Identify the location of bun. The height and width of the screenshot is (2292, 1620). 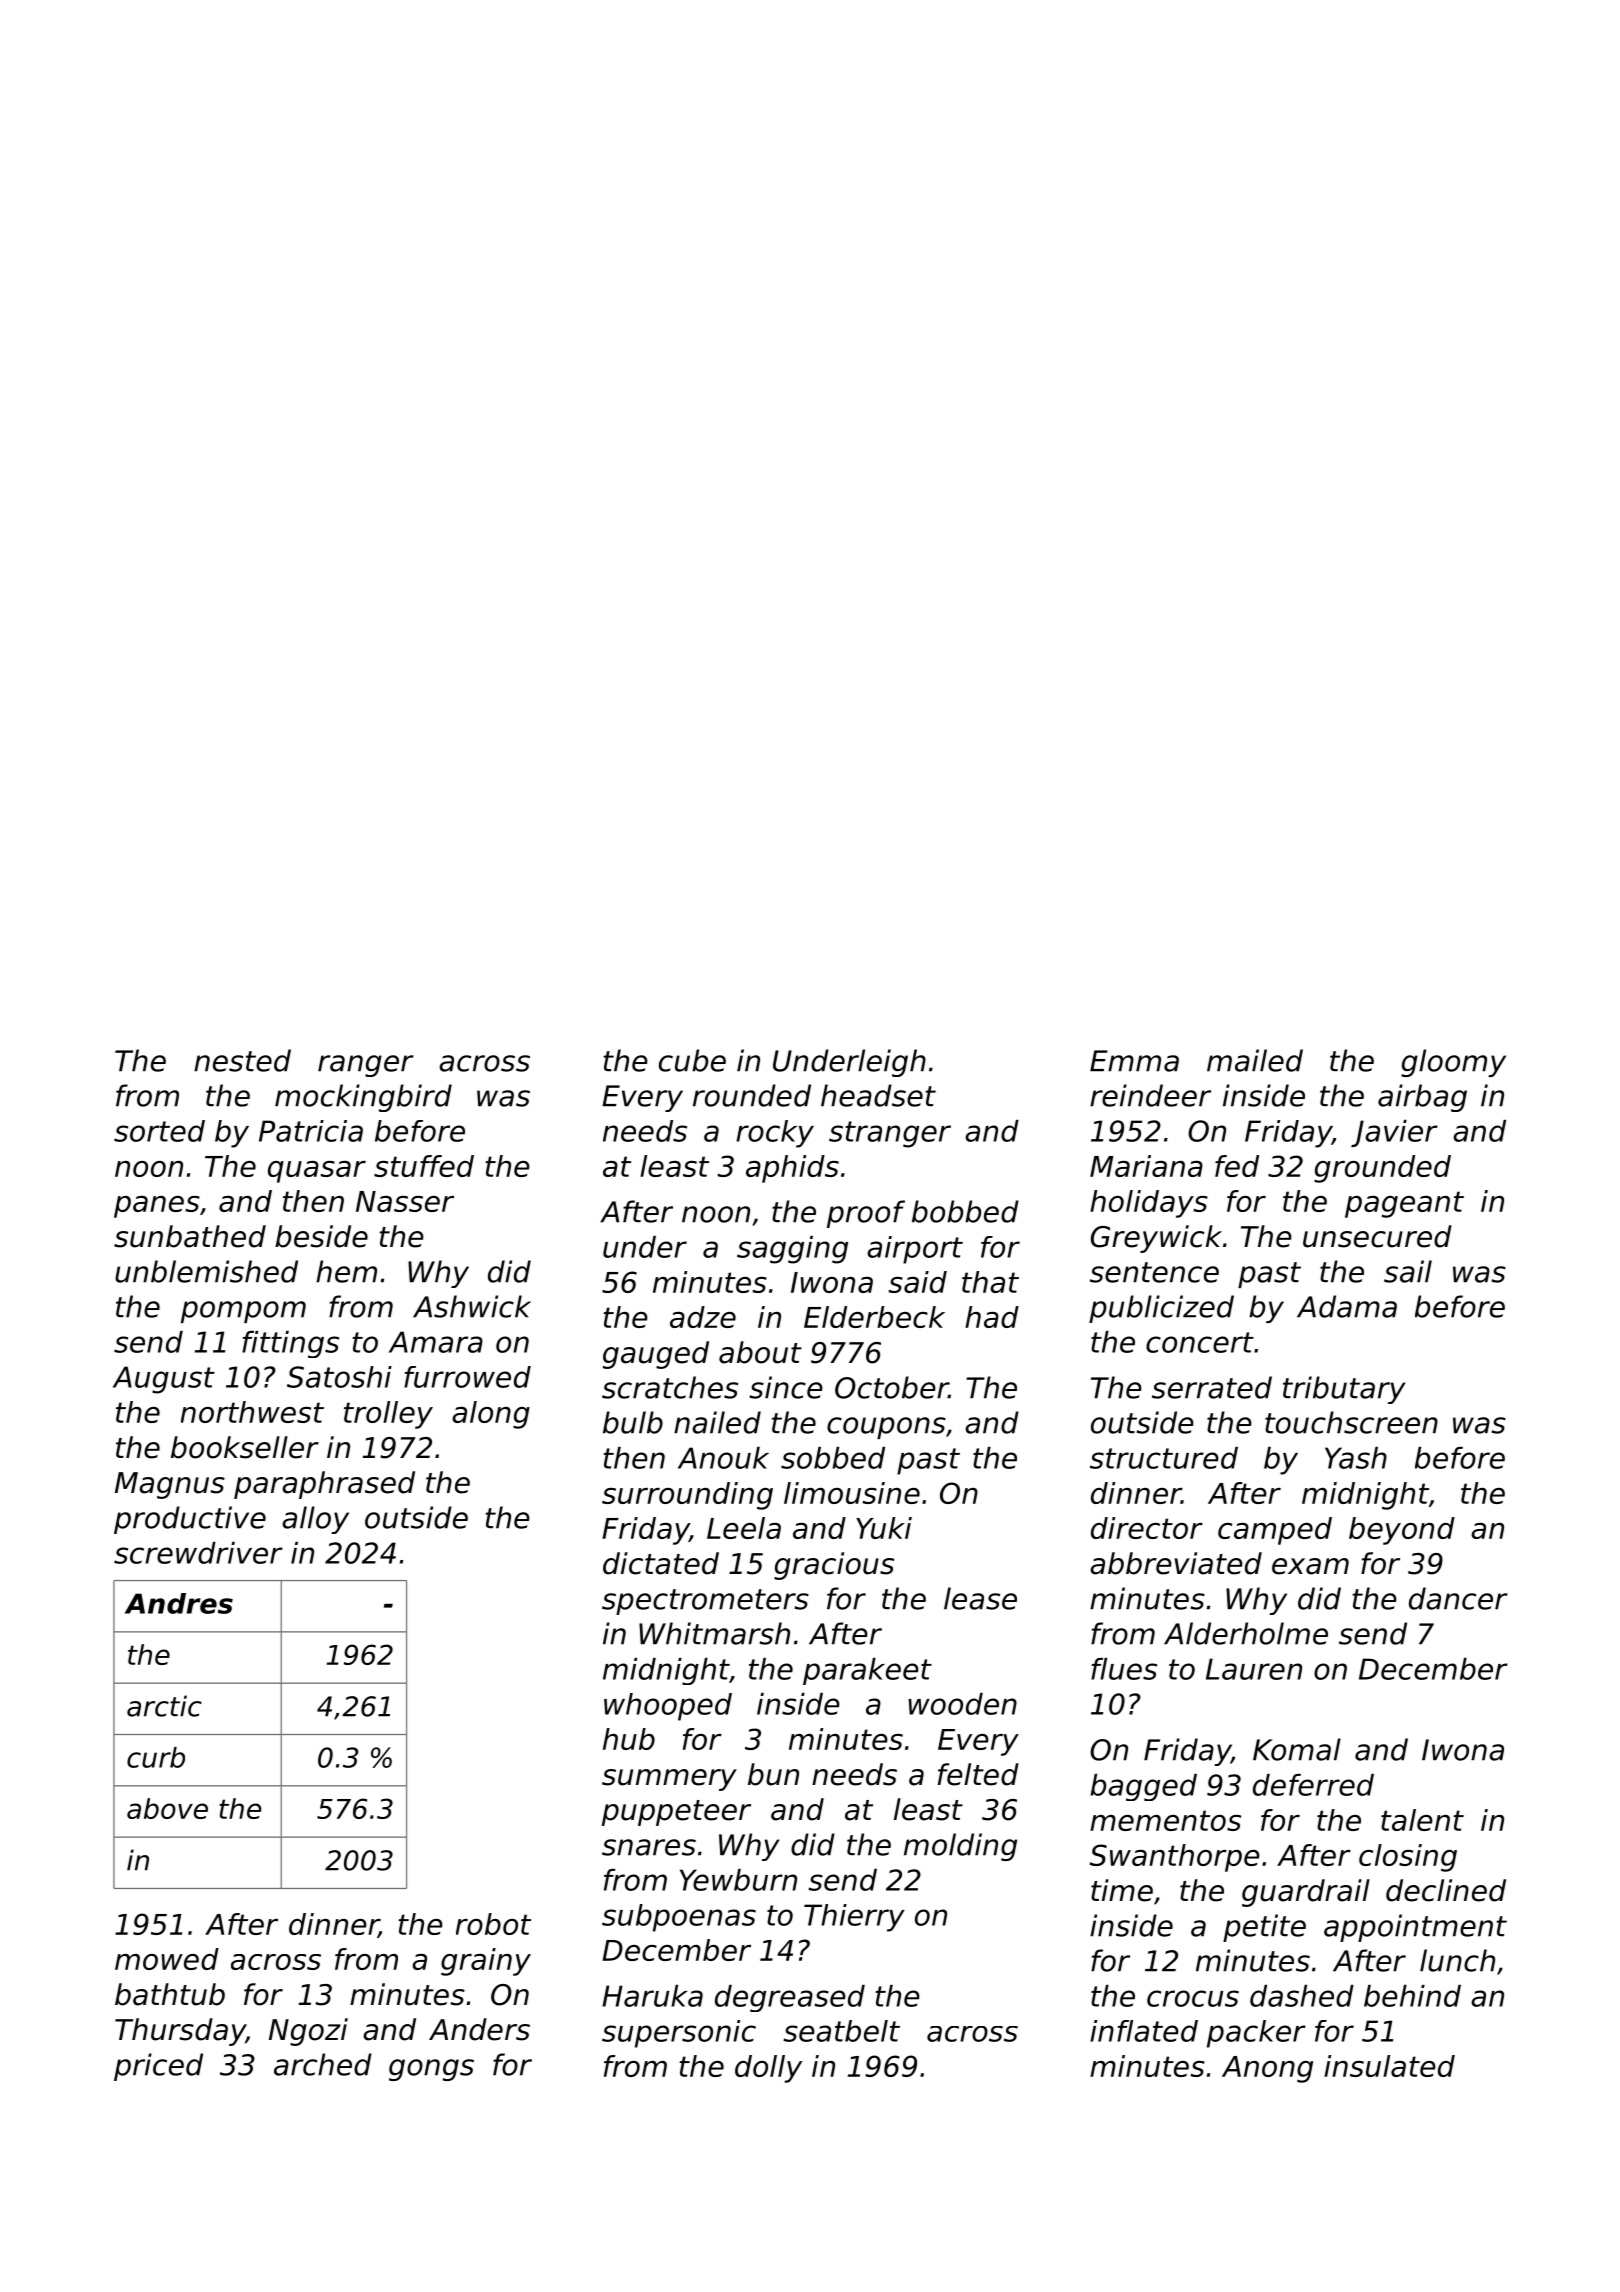
(773, 1774).
